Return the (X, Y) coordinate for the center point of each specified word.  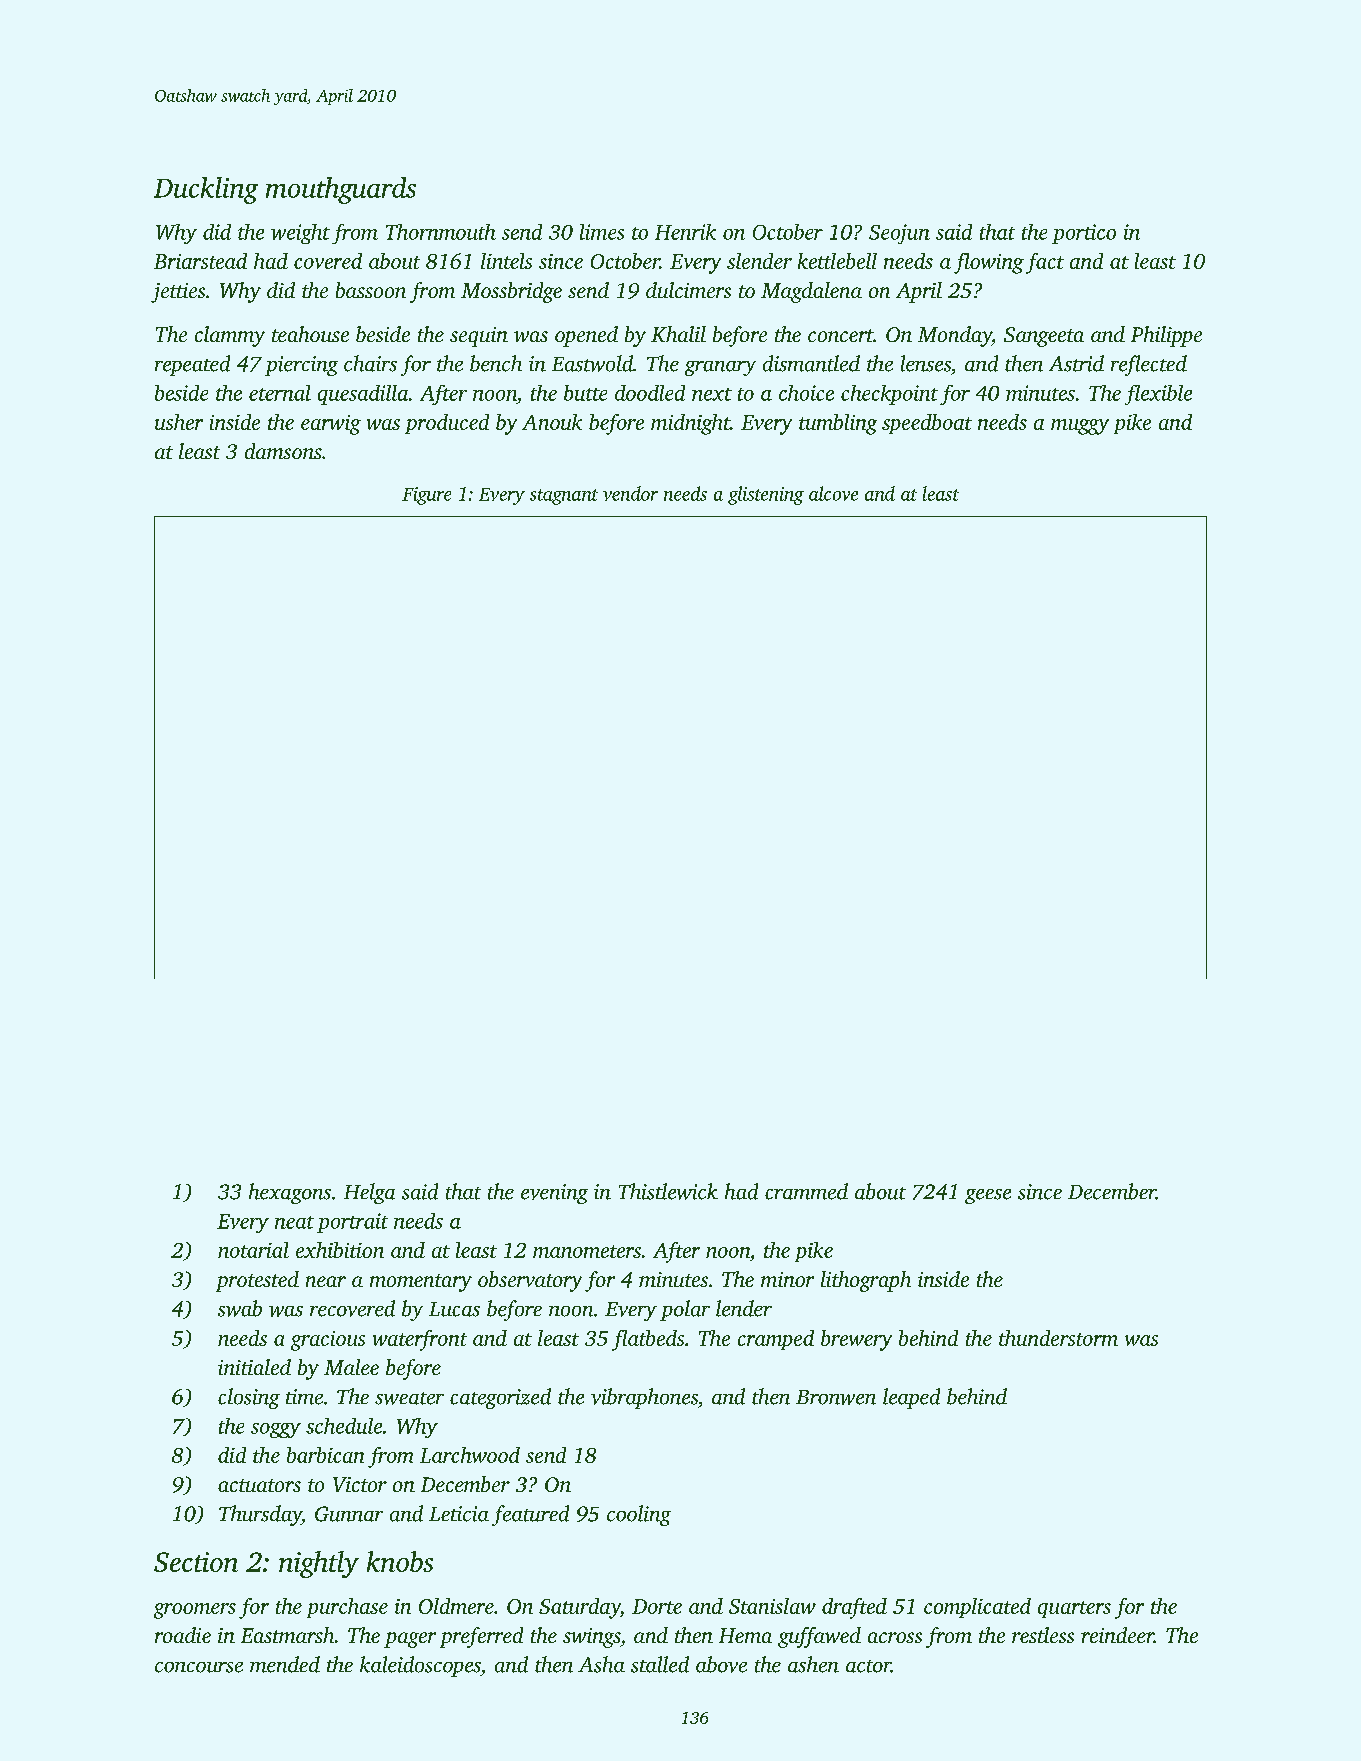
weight (300, 234)
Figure (426, 496)
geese (988, 1196)
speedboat (927, 424)
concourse (199, 1667)
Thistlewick (668, 1191)
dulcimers (688, 290)
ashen (813, 1664)
